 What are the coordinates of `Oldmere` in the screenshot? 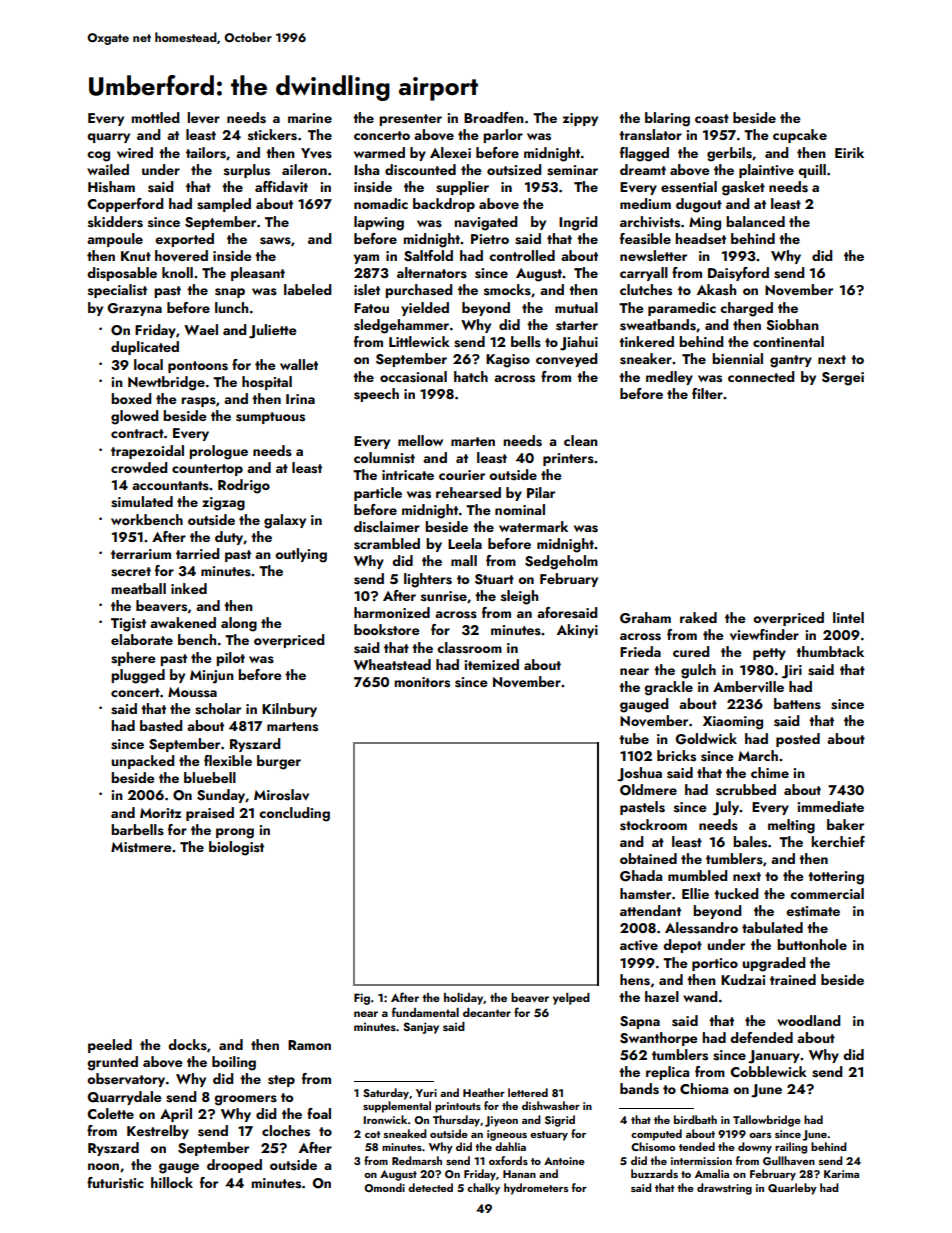 It's located at (648, 790).
